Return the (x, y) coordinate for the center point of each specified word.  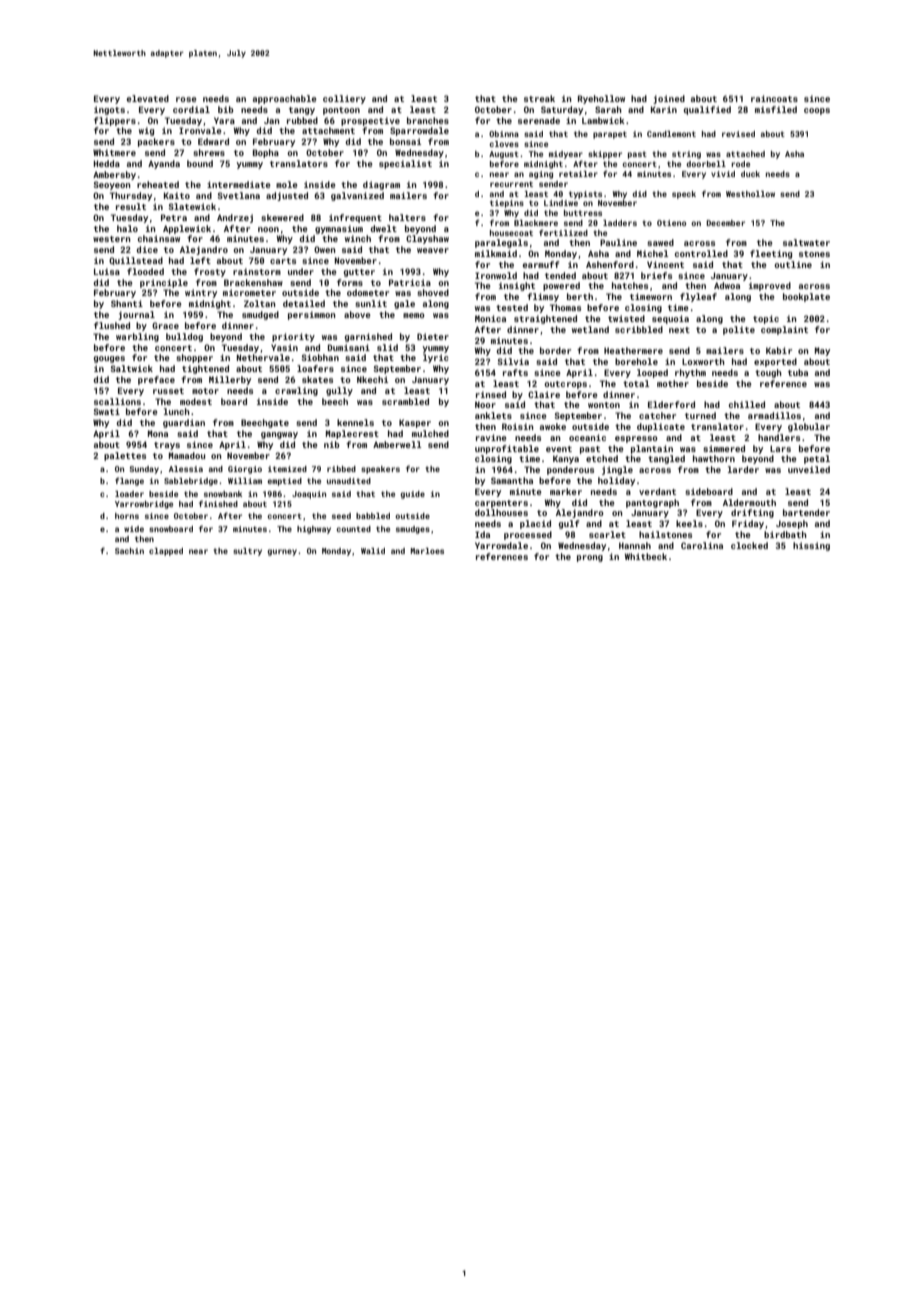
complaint (784, 330)
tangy (302, 111)
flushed (112, 325)
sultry (247, 552)
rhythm (690, 373)
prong (590, 558)
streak (539, 98)
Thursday (131, 196)
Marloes (427, 551)
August (504, 155)
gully (339, 391)
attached (745, 154)
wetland (590, 329)
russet (168, 391)
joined (669, 99)
